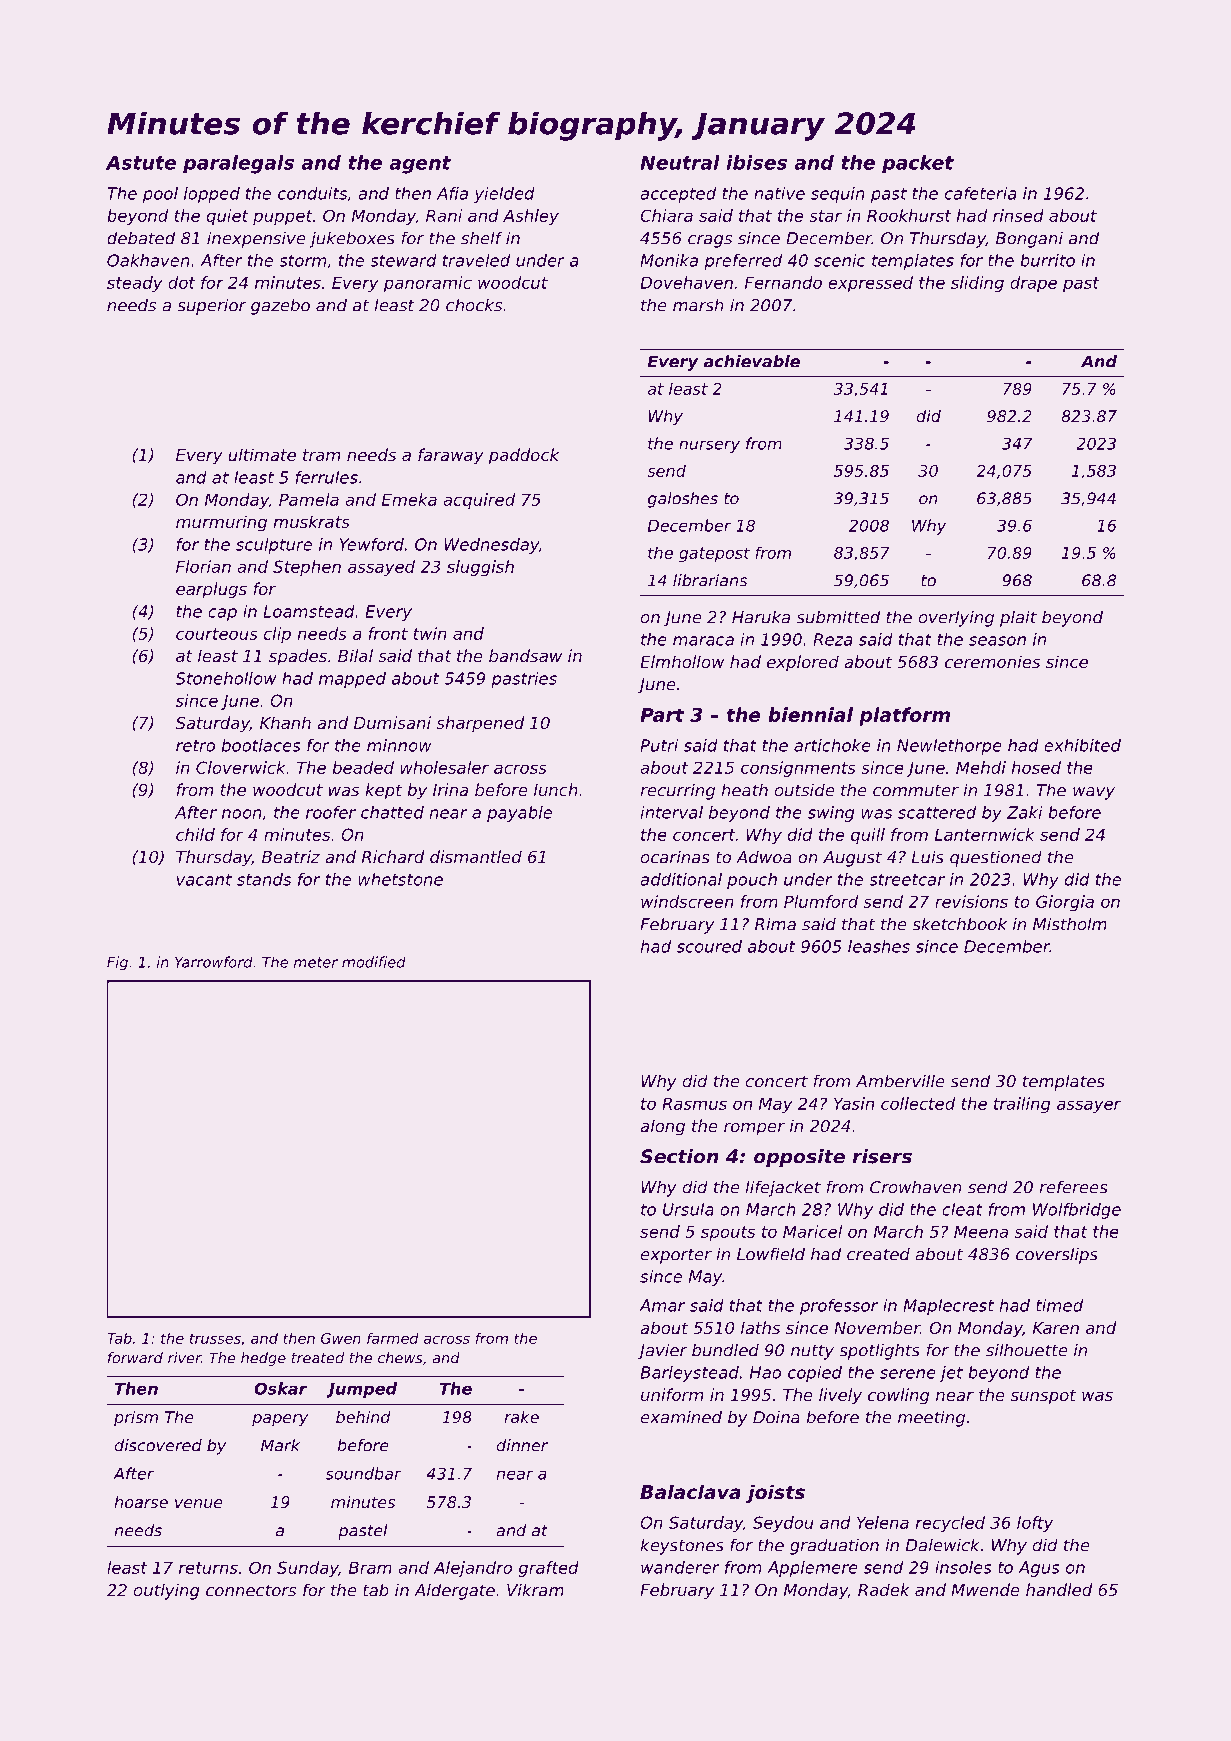  I want to click on Gwen, so click(341, 1338).
